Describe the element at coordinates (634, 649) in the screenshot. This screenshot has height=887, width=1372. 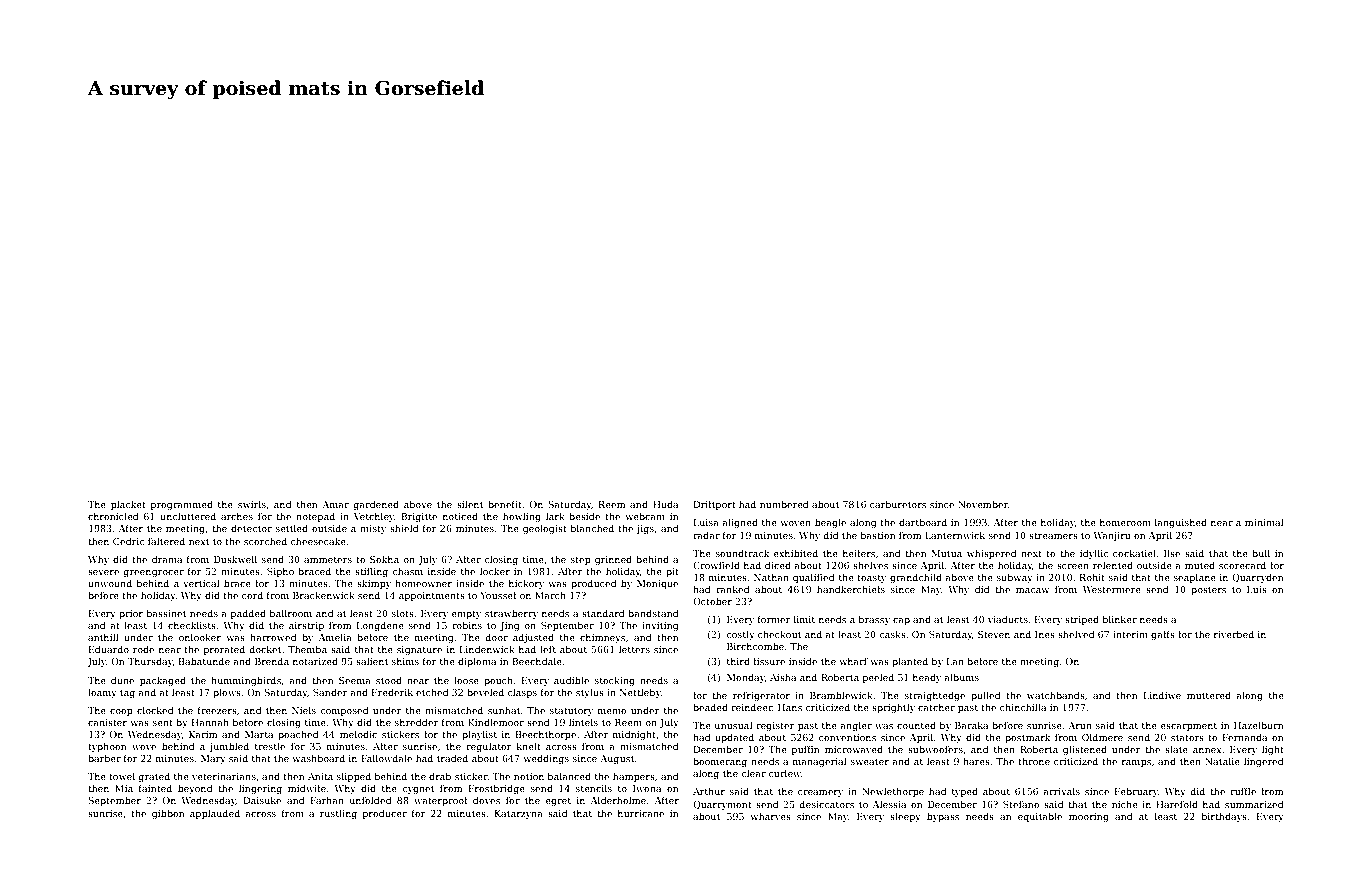
I see `letters` at that location.
